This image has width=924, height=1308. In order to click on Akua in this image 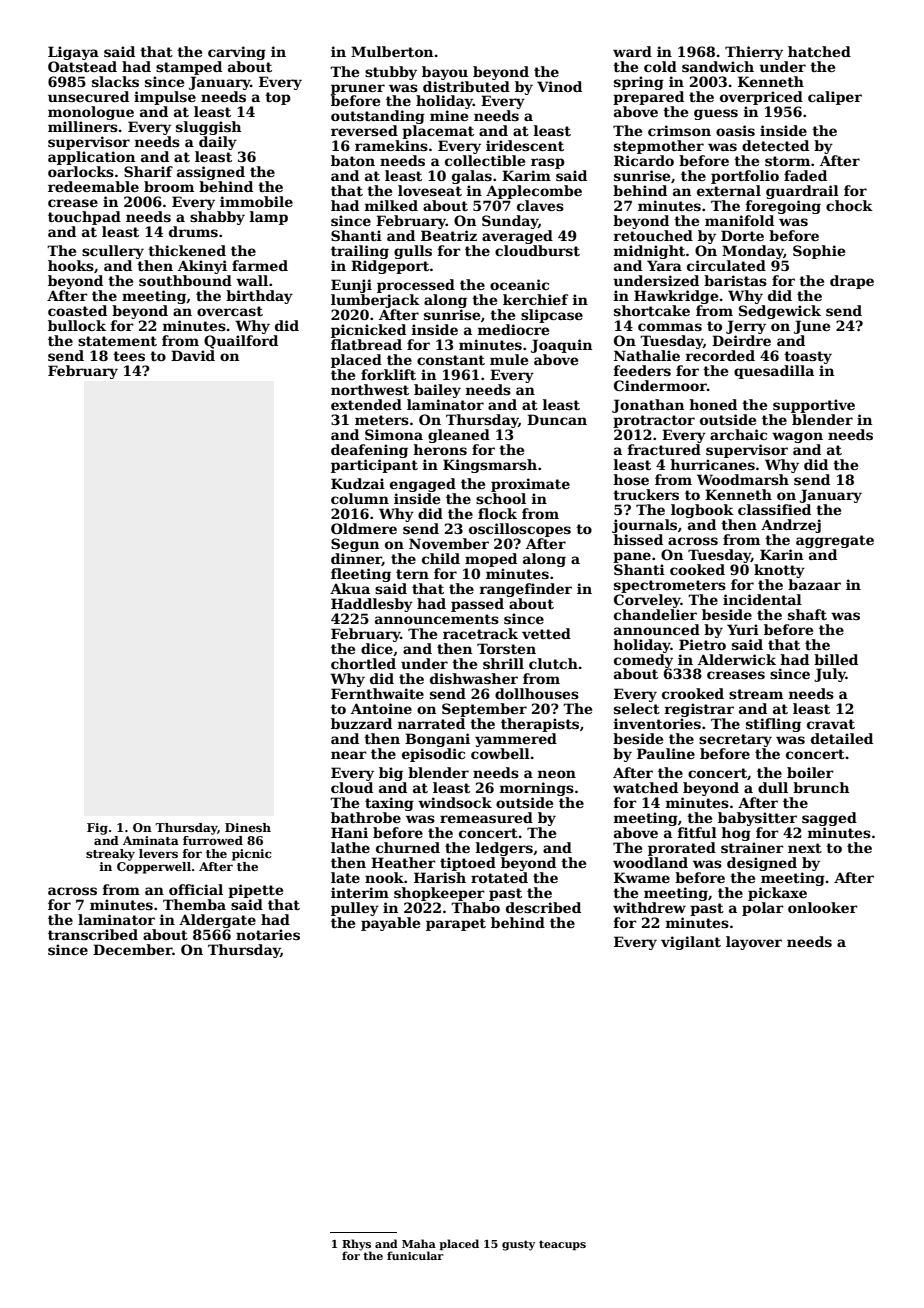, I will do `click(350, 588)`.
